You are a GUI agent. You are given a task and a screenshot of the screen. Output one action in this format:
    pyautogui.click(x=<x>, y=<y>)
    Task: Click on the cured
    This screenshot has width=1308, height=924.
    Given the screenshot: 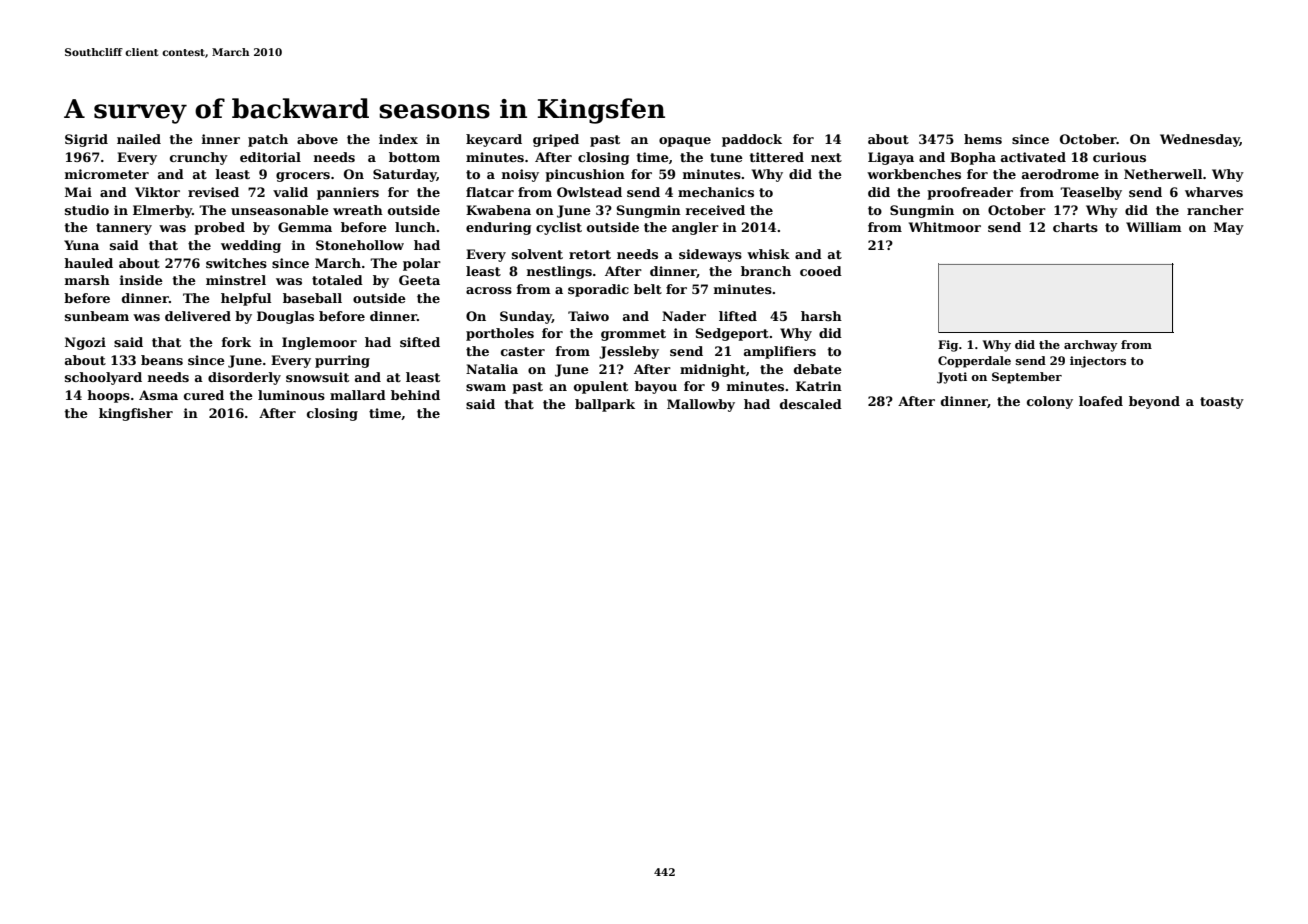 What is the action you would take?
    pyautogui.click(x=204, y=395)
